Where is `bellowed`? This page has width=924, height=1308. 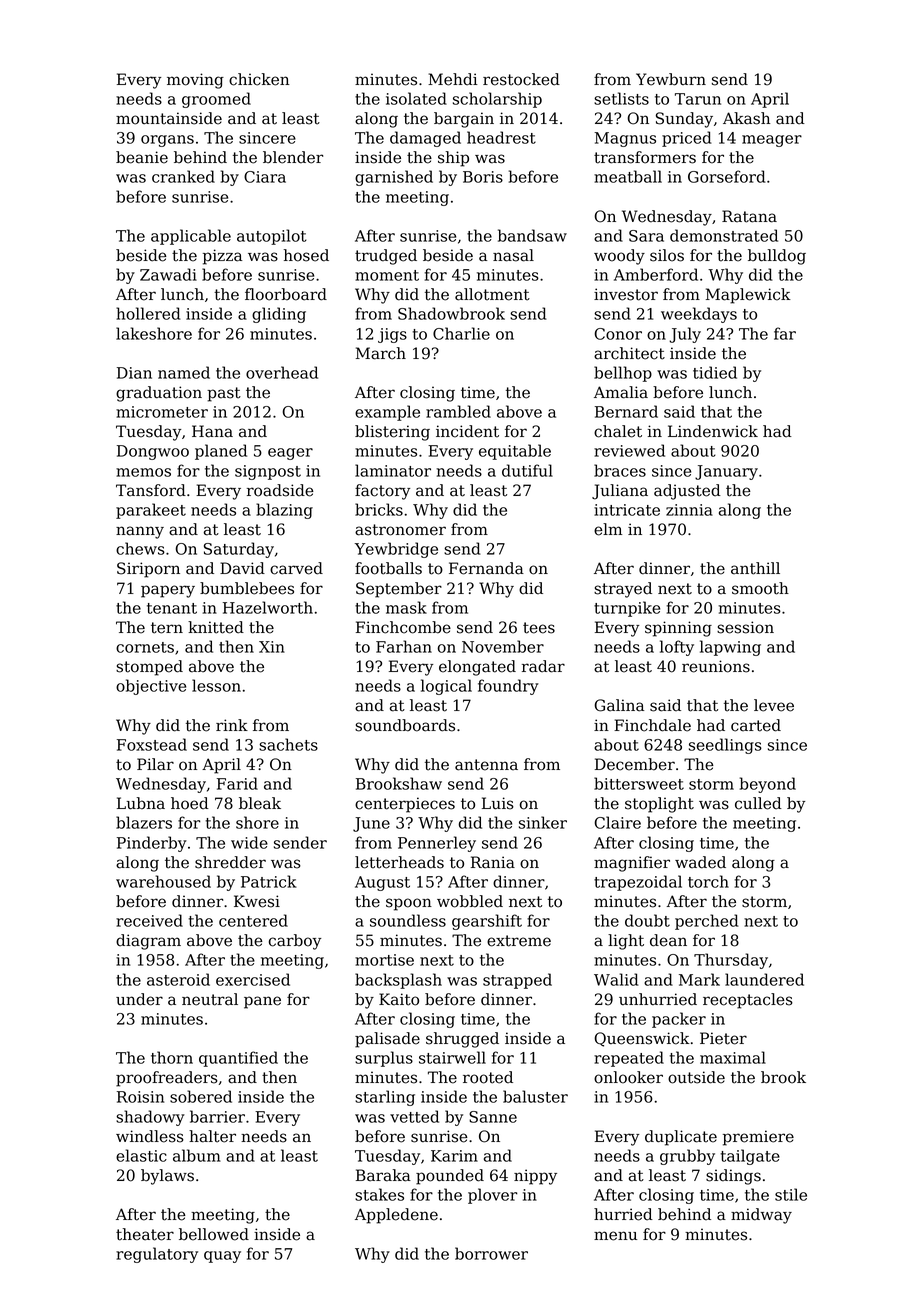
bellowed is located at coordinates (214, 1234).
